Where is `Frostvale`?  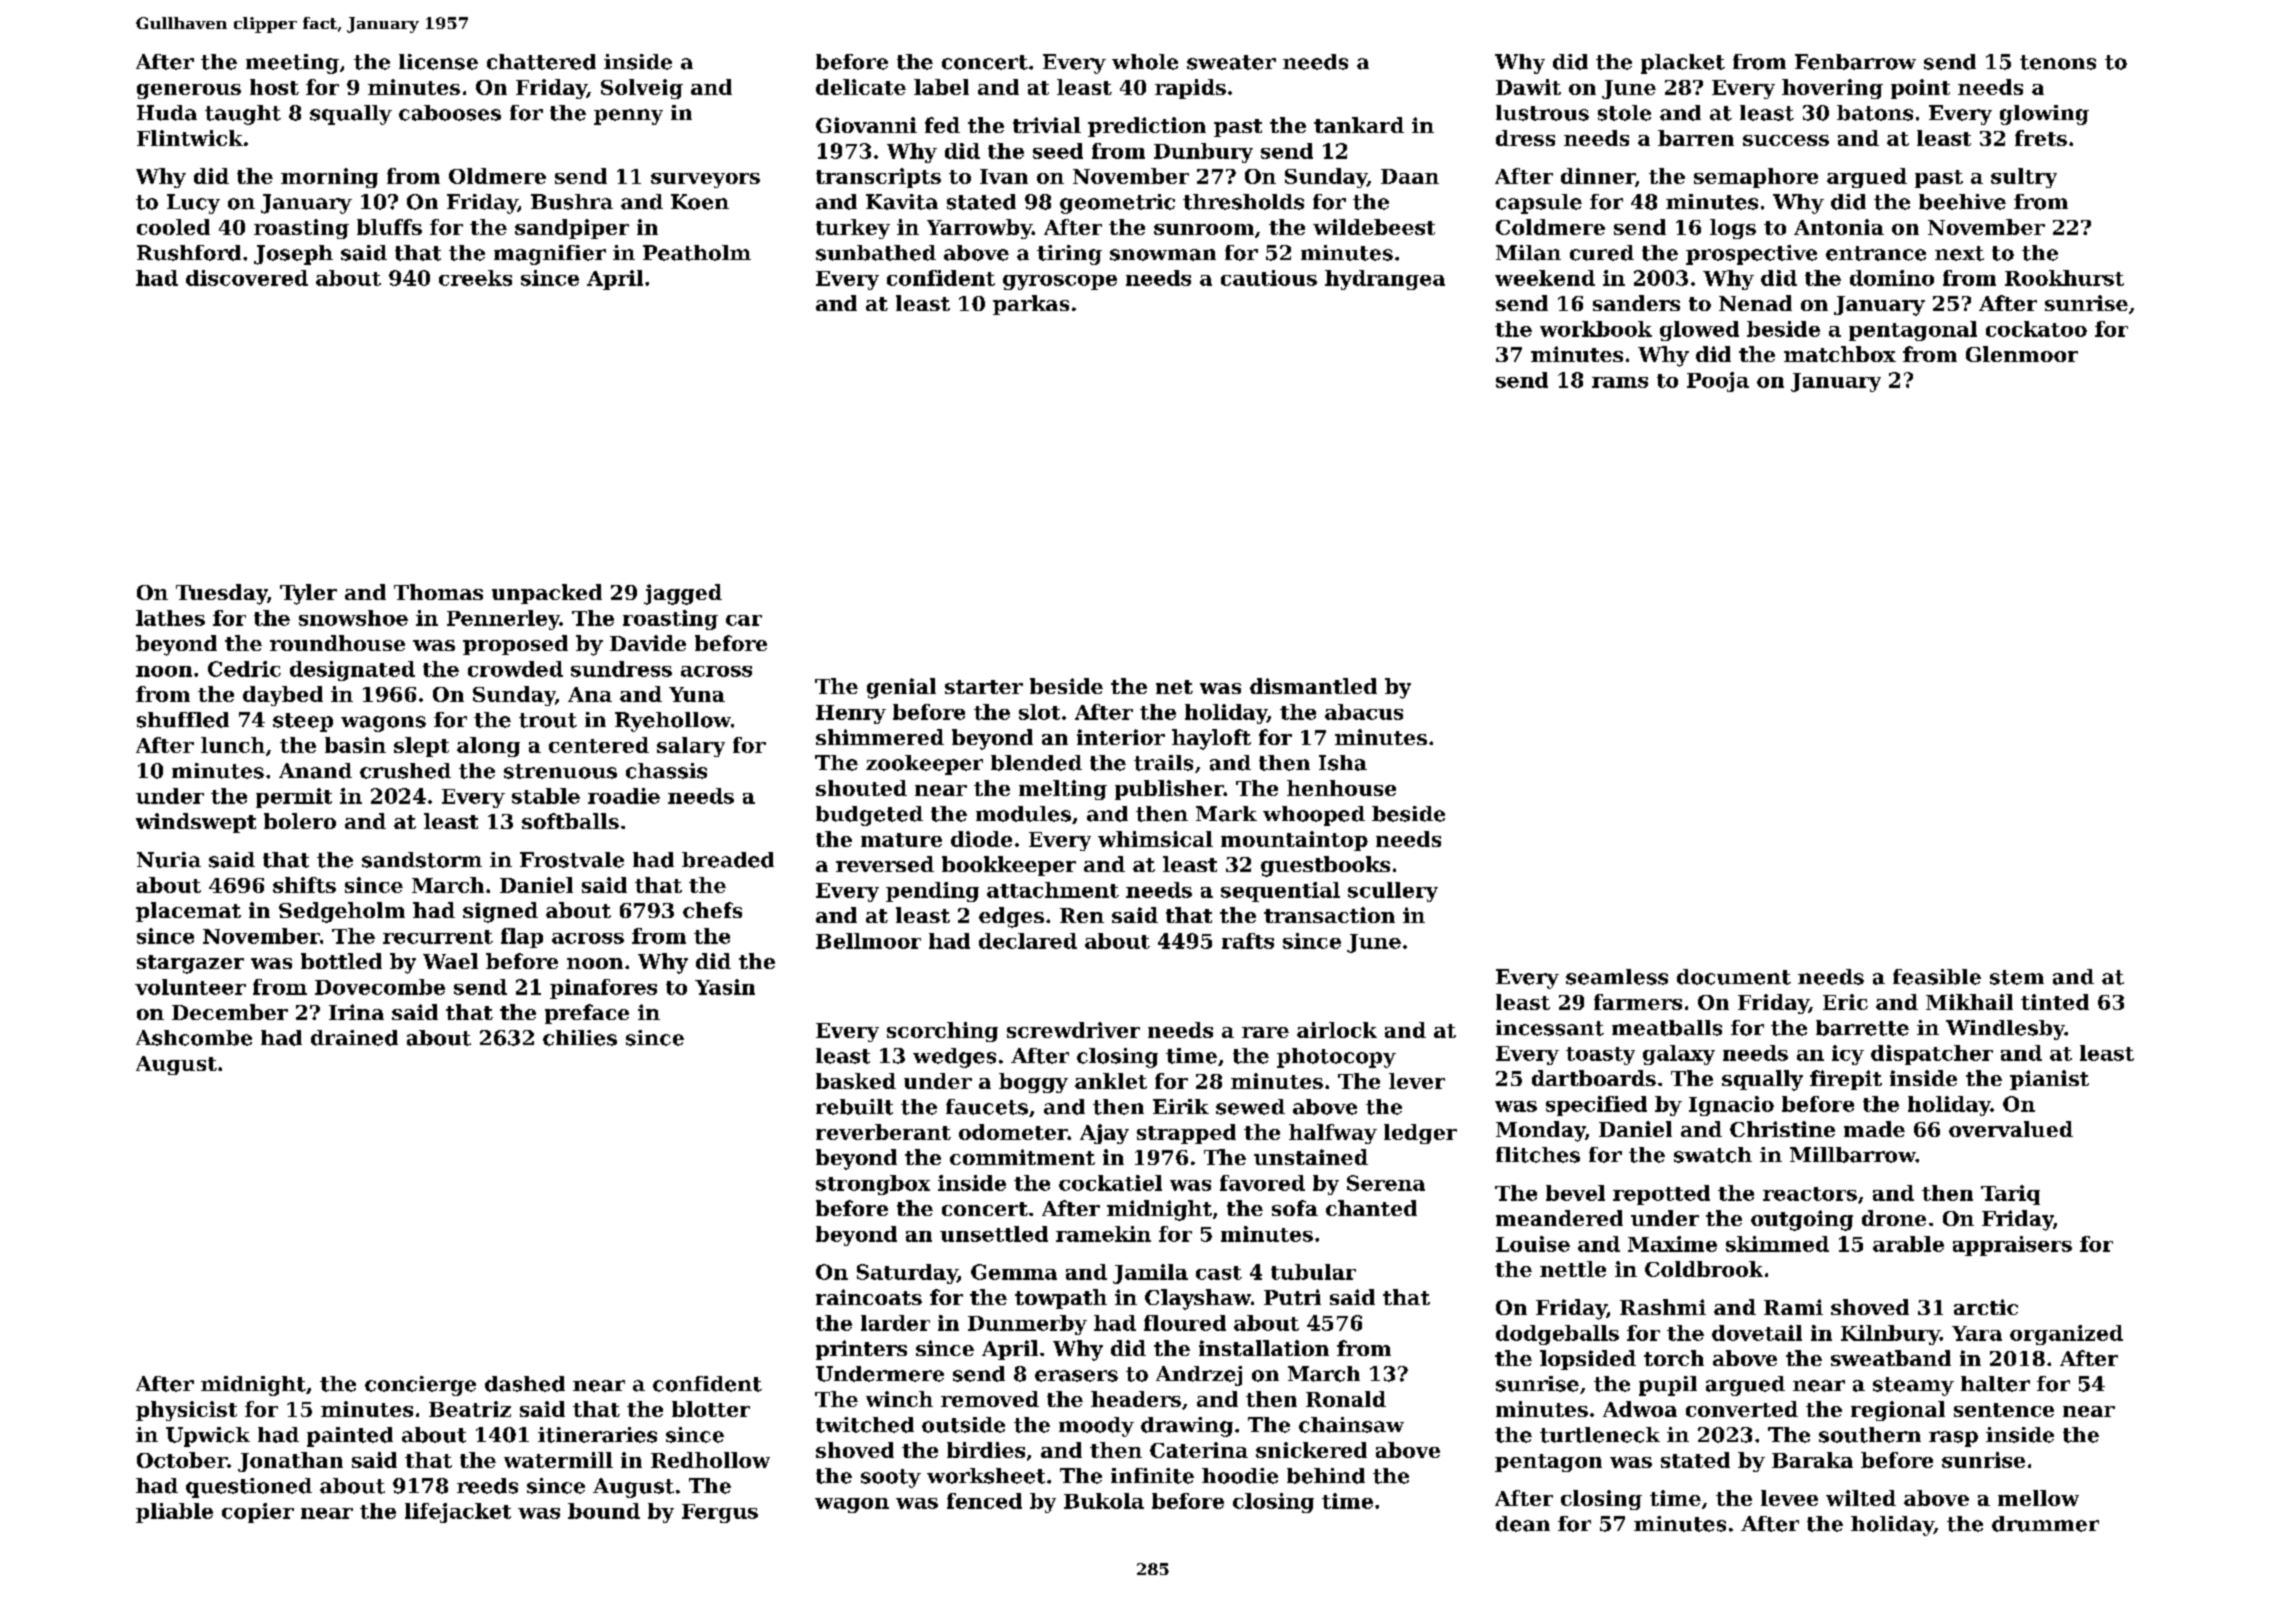 Frostvale is located at coordinates (572, 860).
